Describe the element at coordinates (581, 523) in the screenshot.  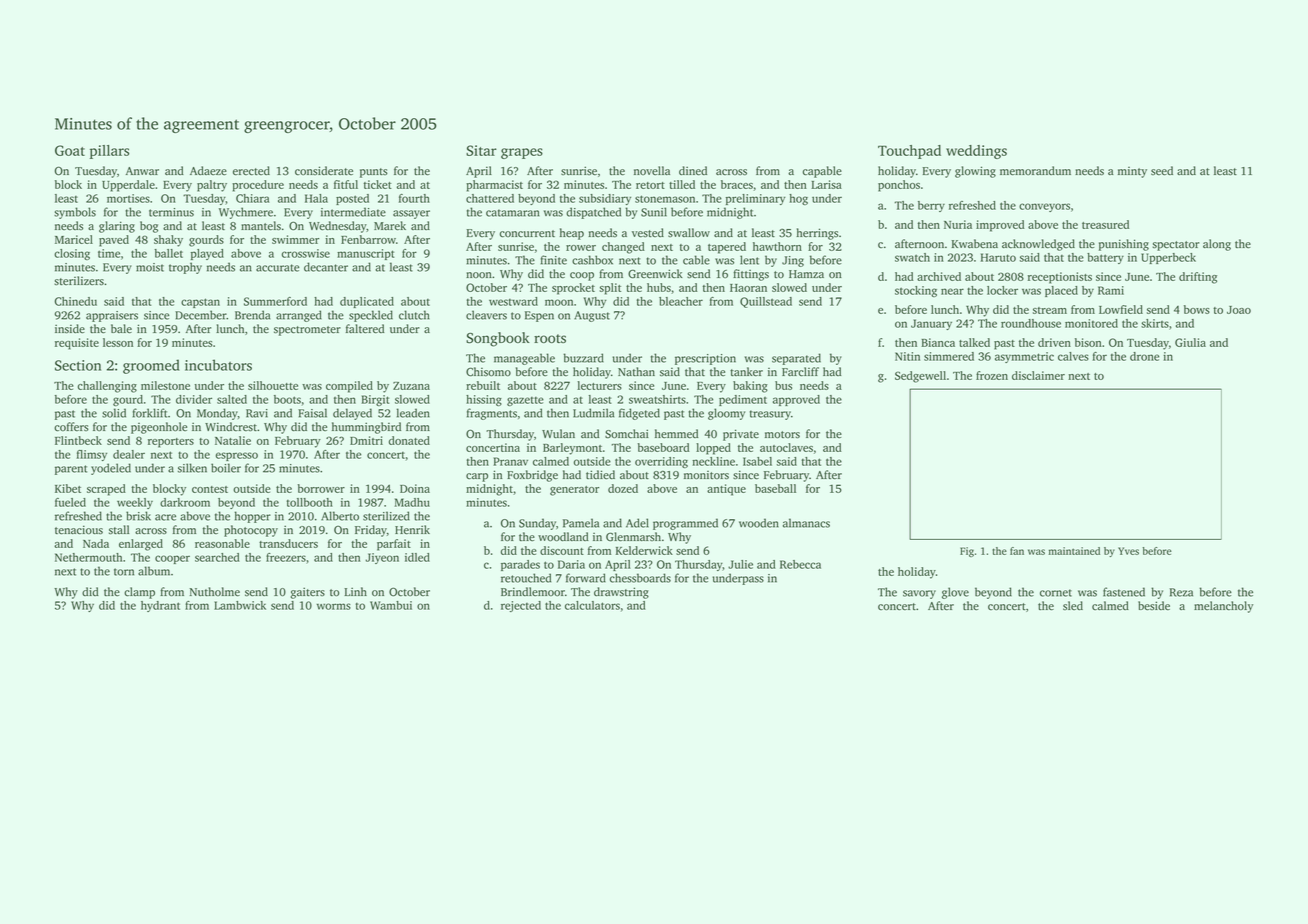
I see `Pamela` at that location.
